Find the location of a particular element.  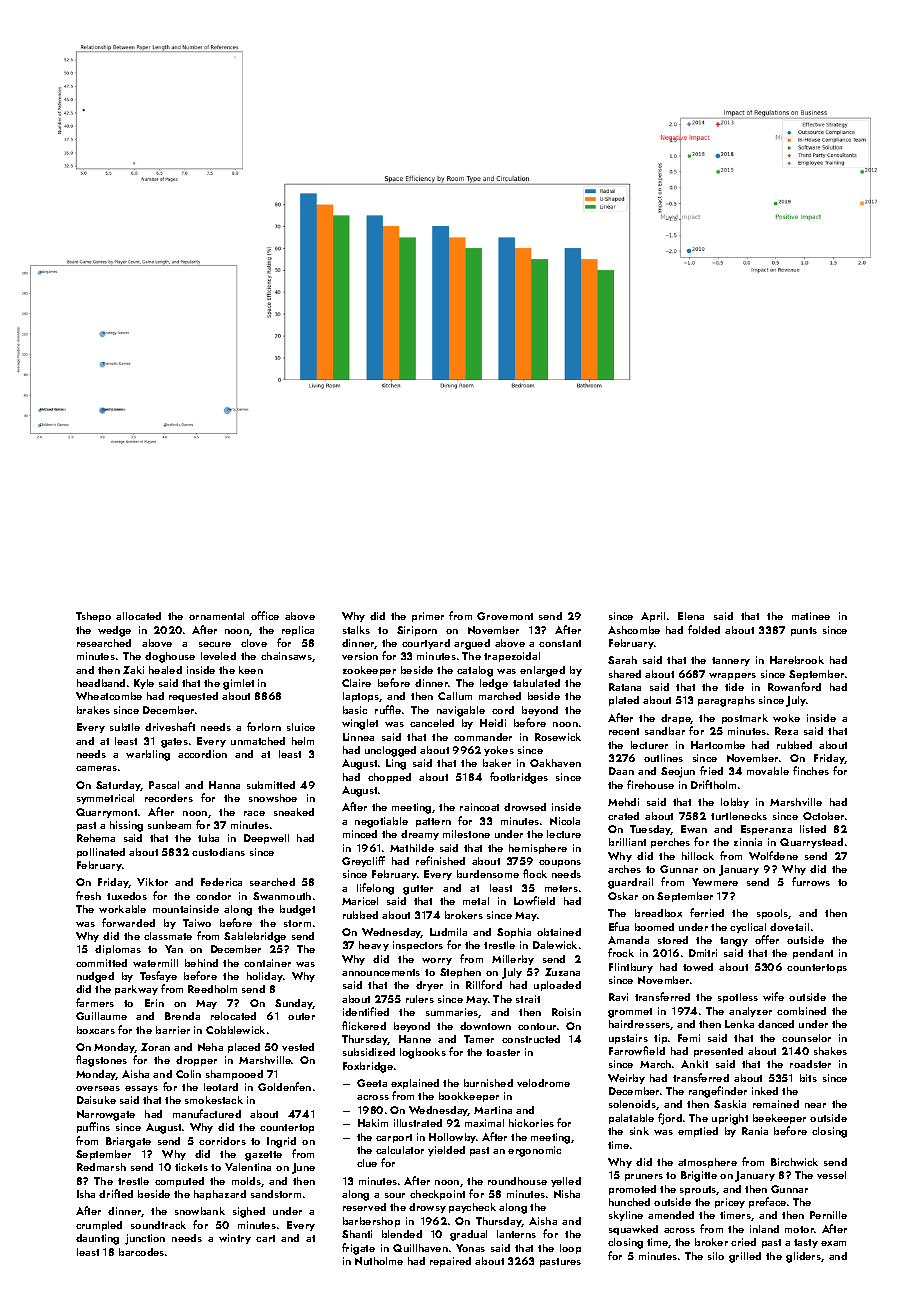

Sophia is located at coordinates (514, 933).
